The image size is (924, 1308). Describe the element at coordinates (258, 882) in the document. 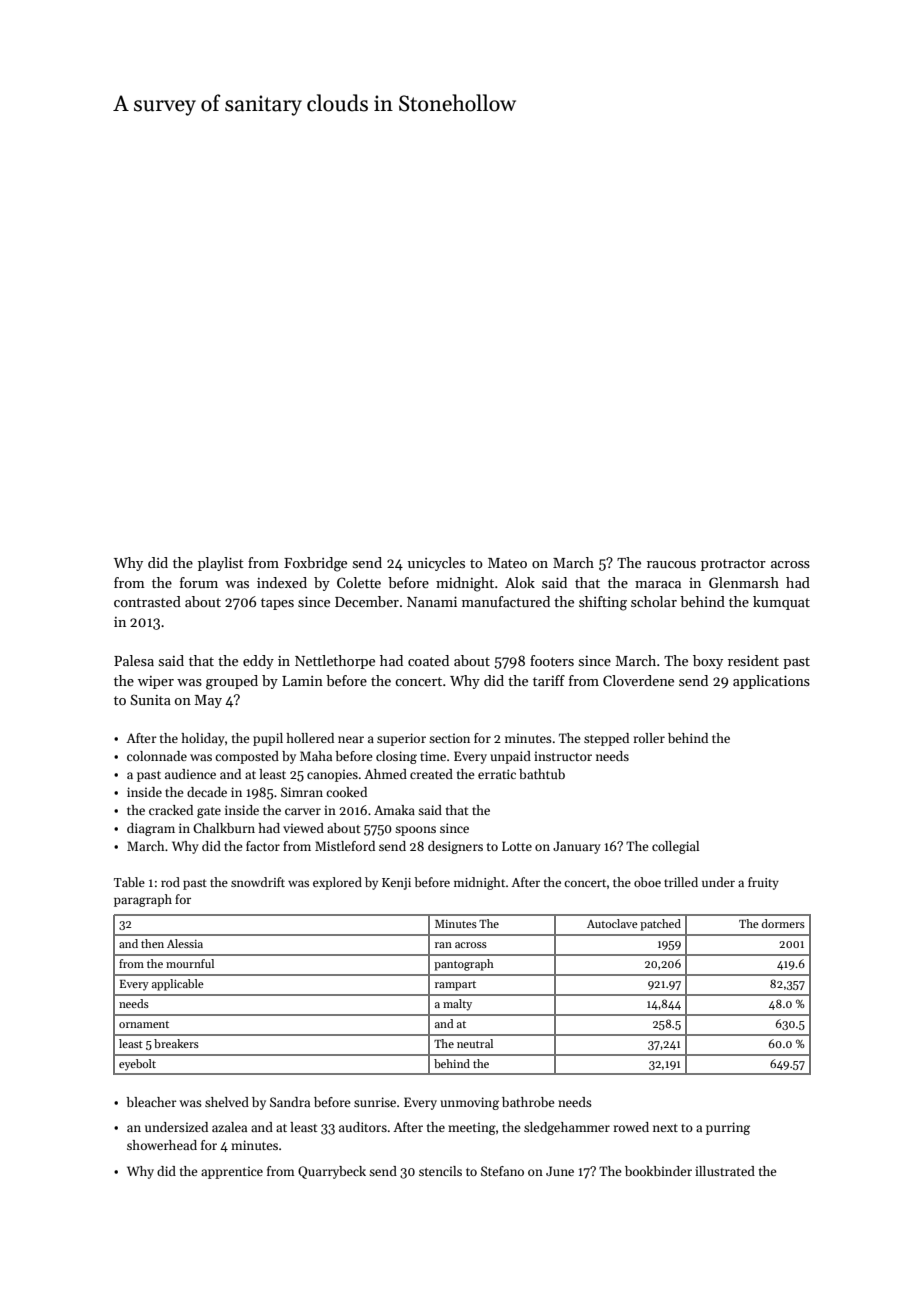

I see `snowdrift` at that location.
